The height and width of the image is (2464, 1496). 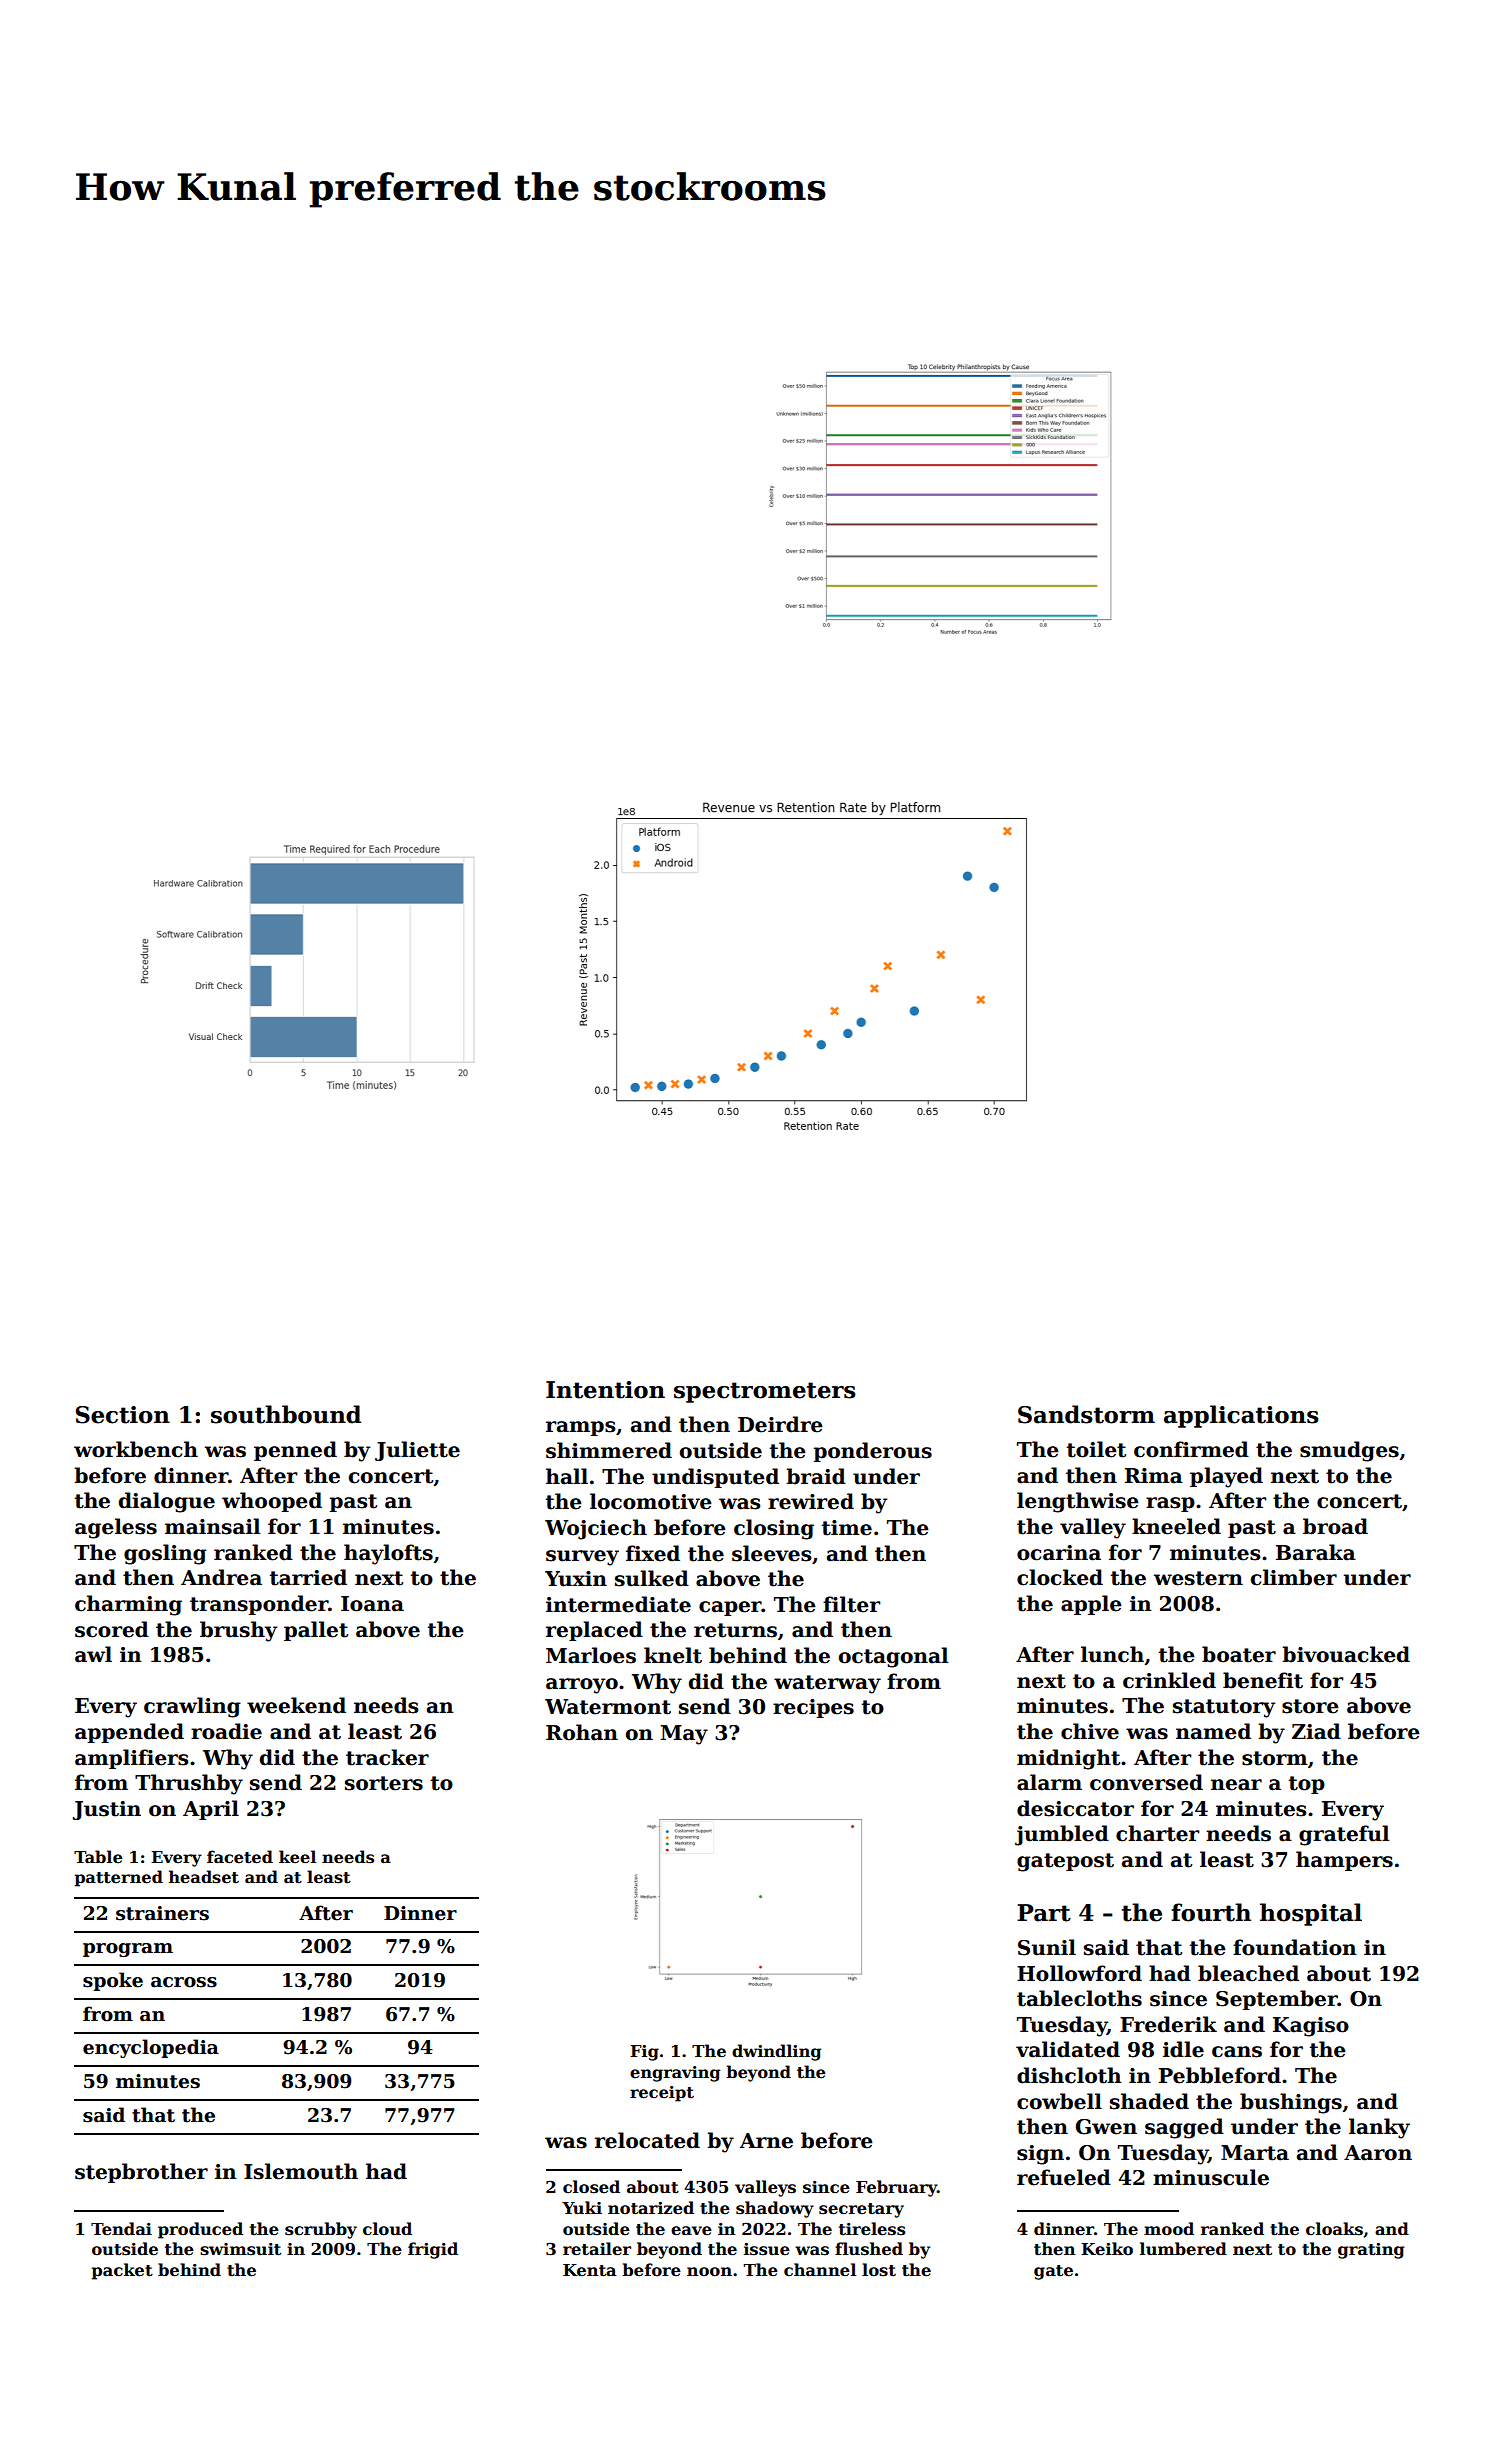 I want to click on Kenta, so click(x=590, y=2270).
